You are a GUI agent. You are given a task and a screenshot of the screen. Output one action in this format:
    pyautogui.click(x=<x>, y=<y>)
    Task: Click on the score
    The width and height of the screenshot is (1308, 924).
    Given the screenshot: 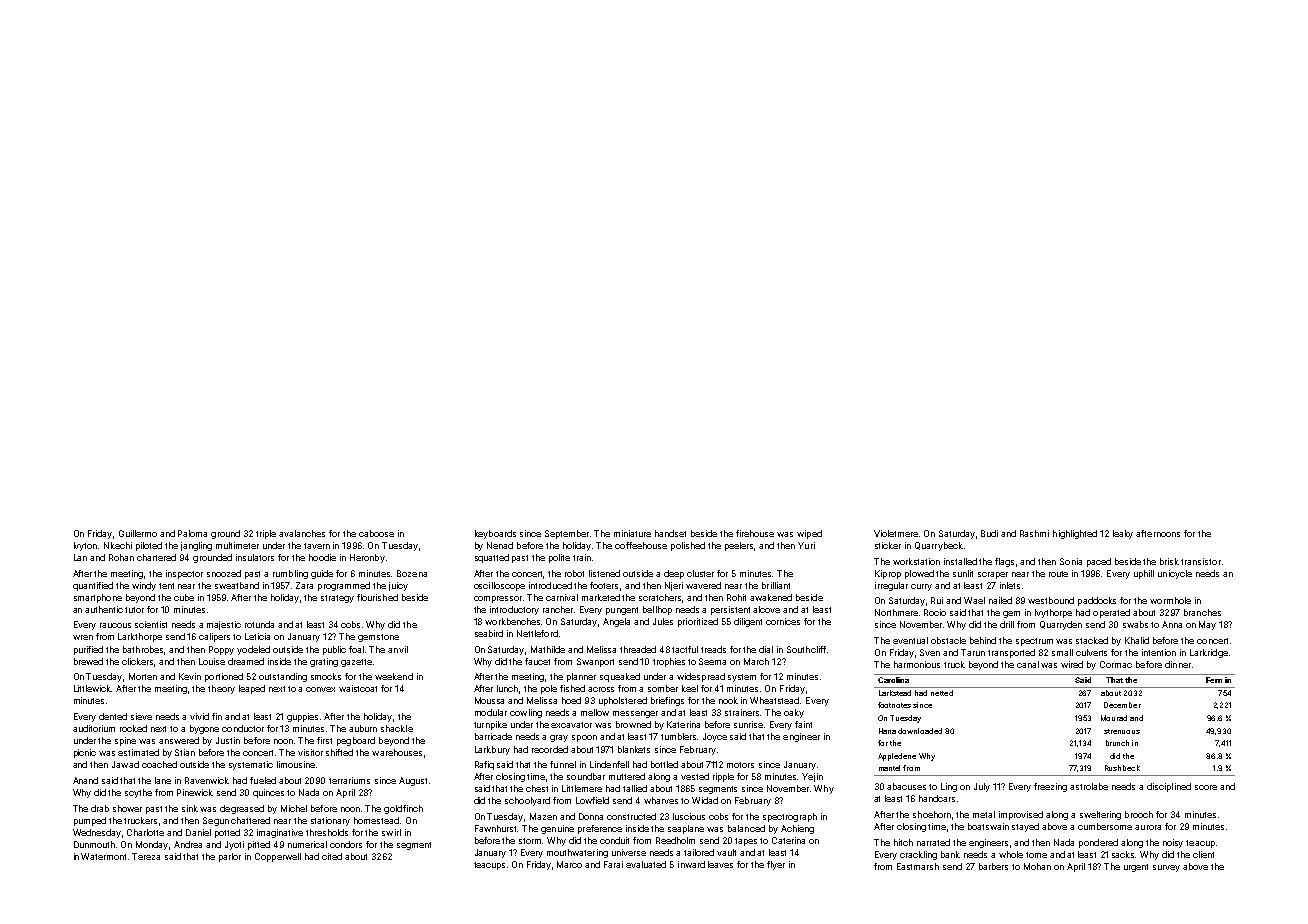 What is the action you would take?
    pyautogui.click(x=1206, y=787)
